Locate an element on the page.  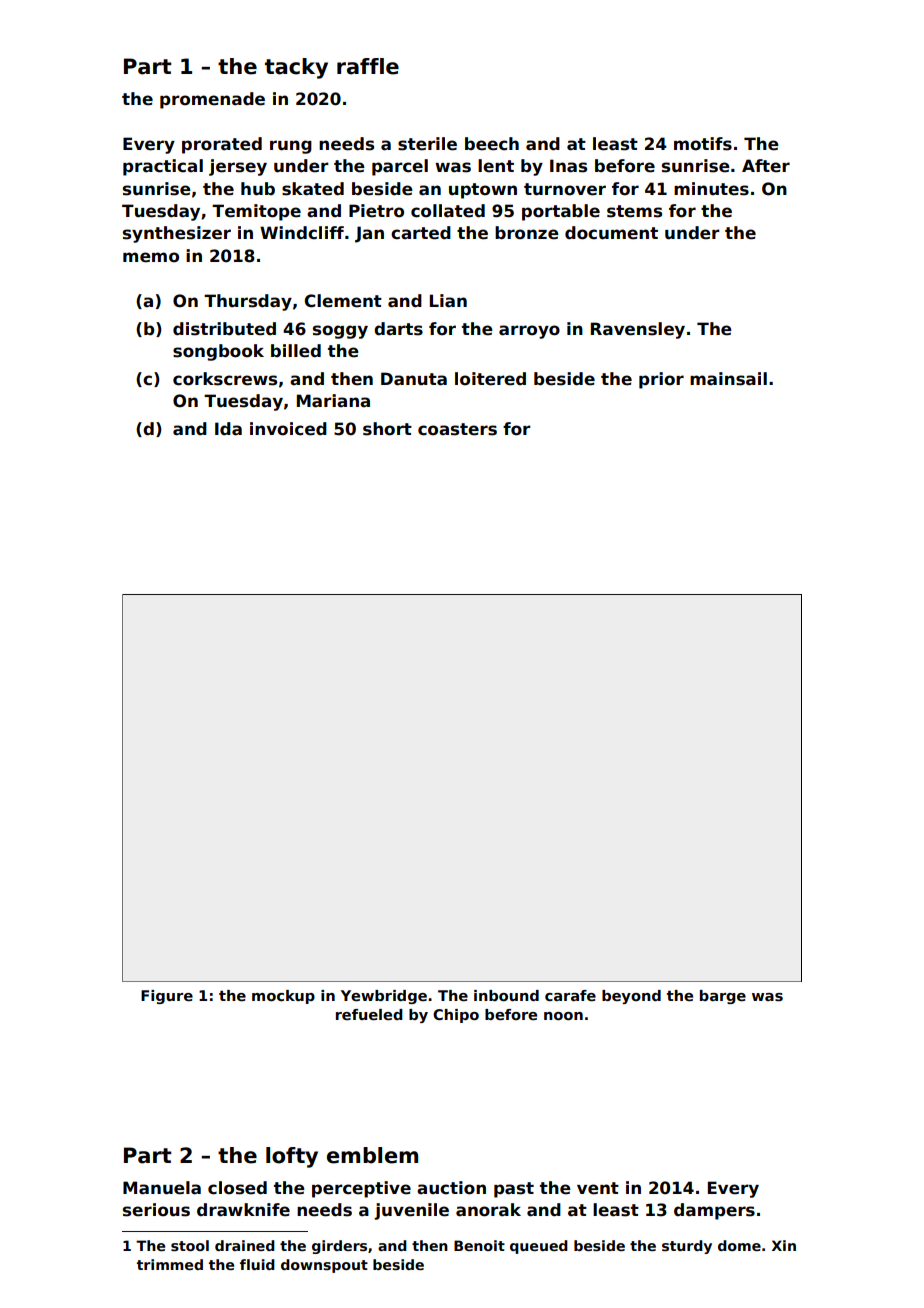
Benoit is located at coordinates (479, 1245).
